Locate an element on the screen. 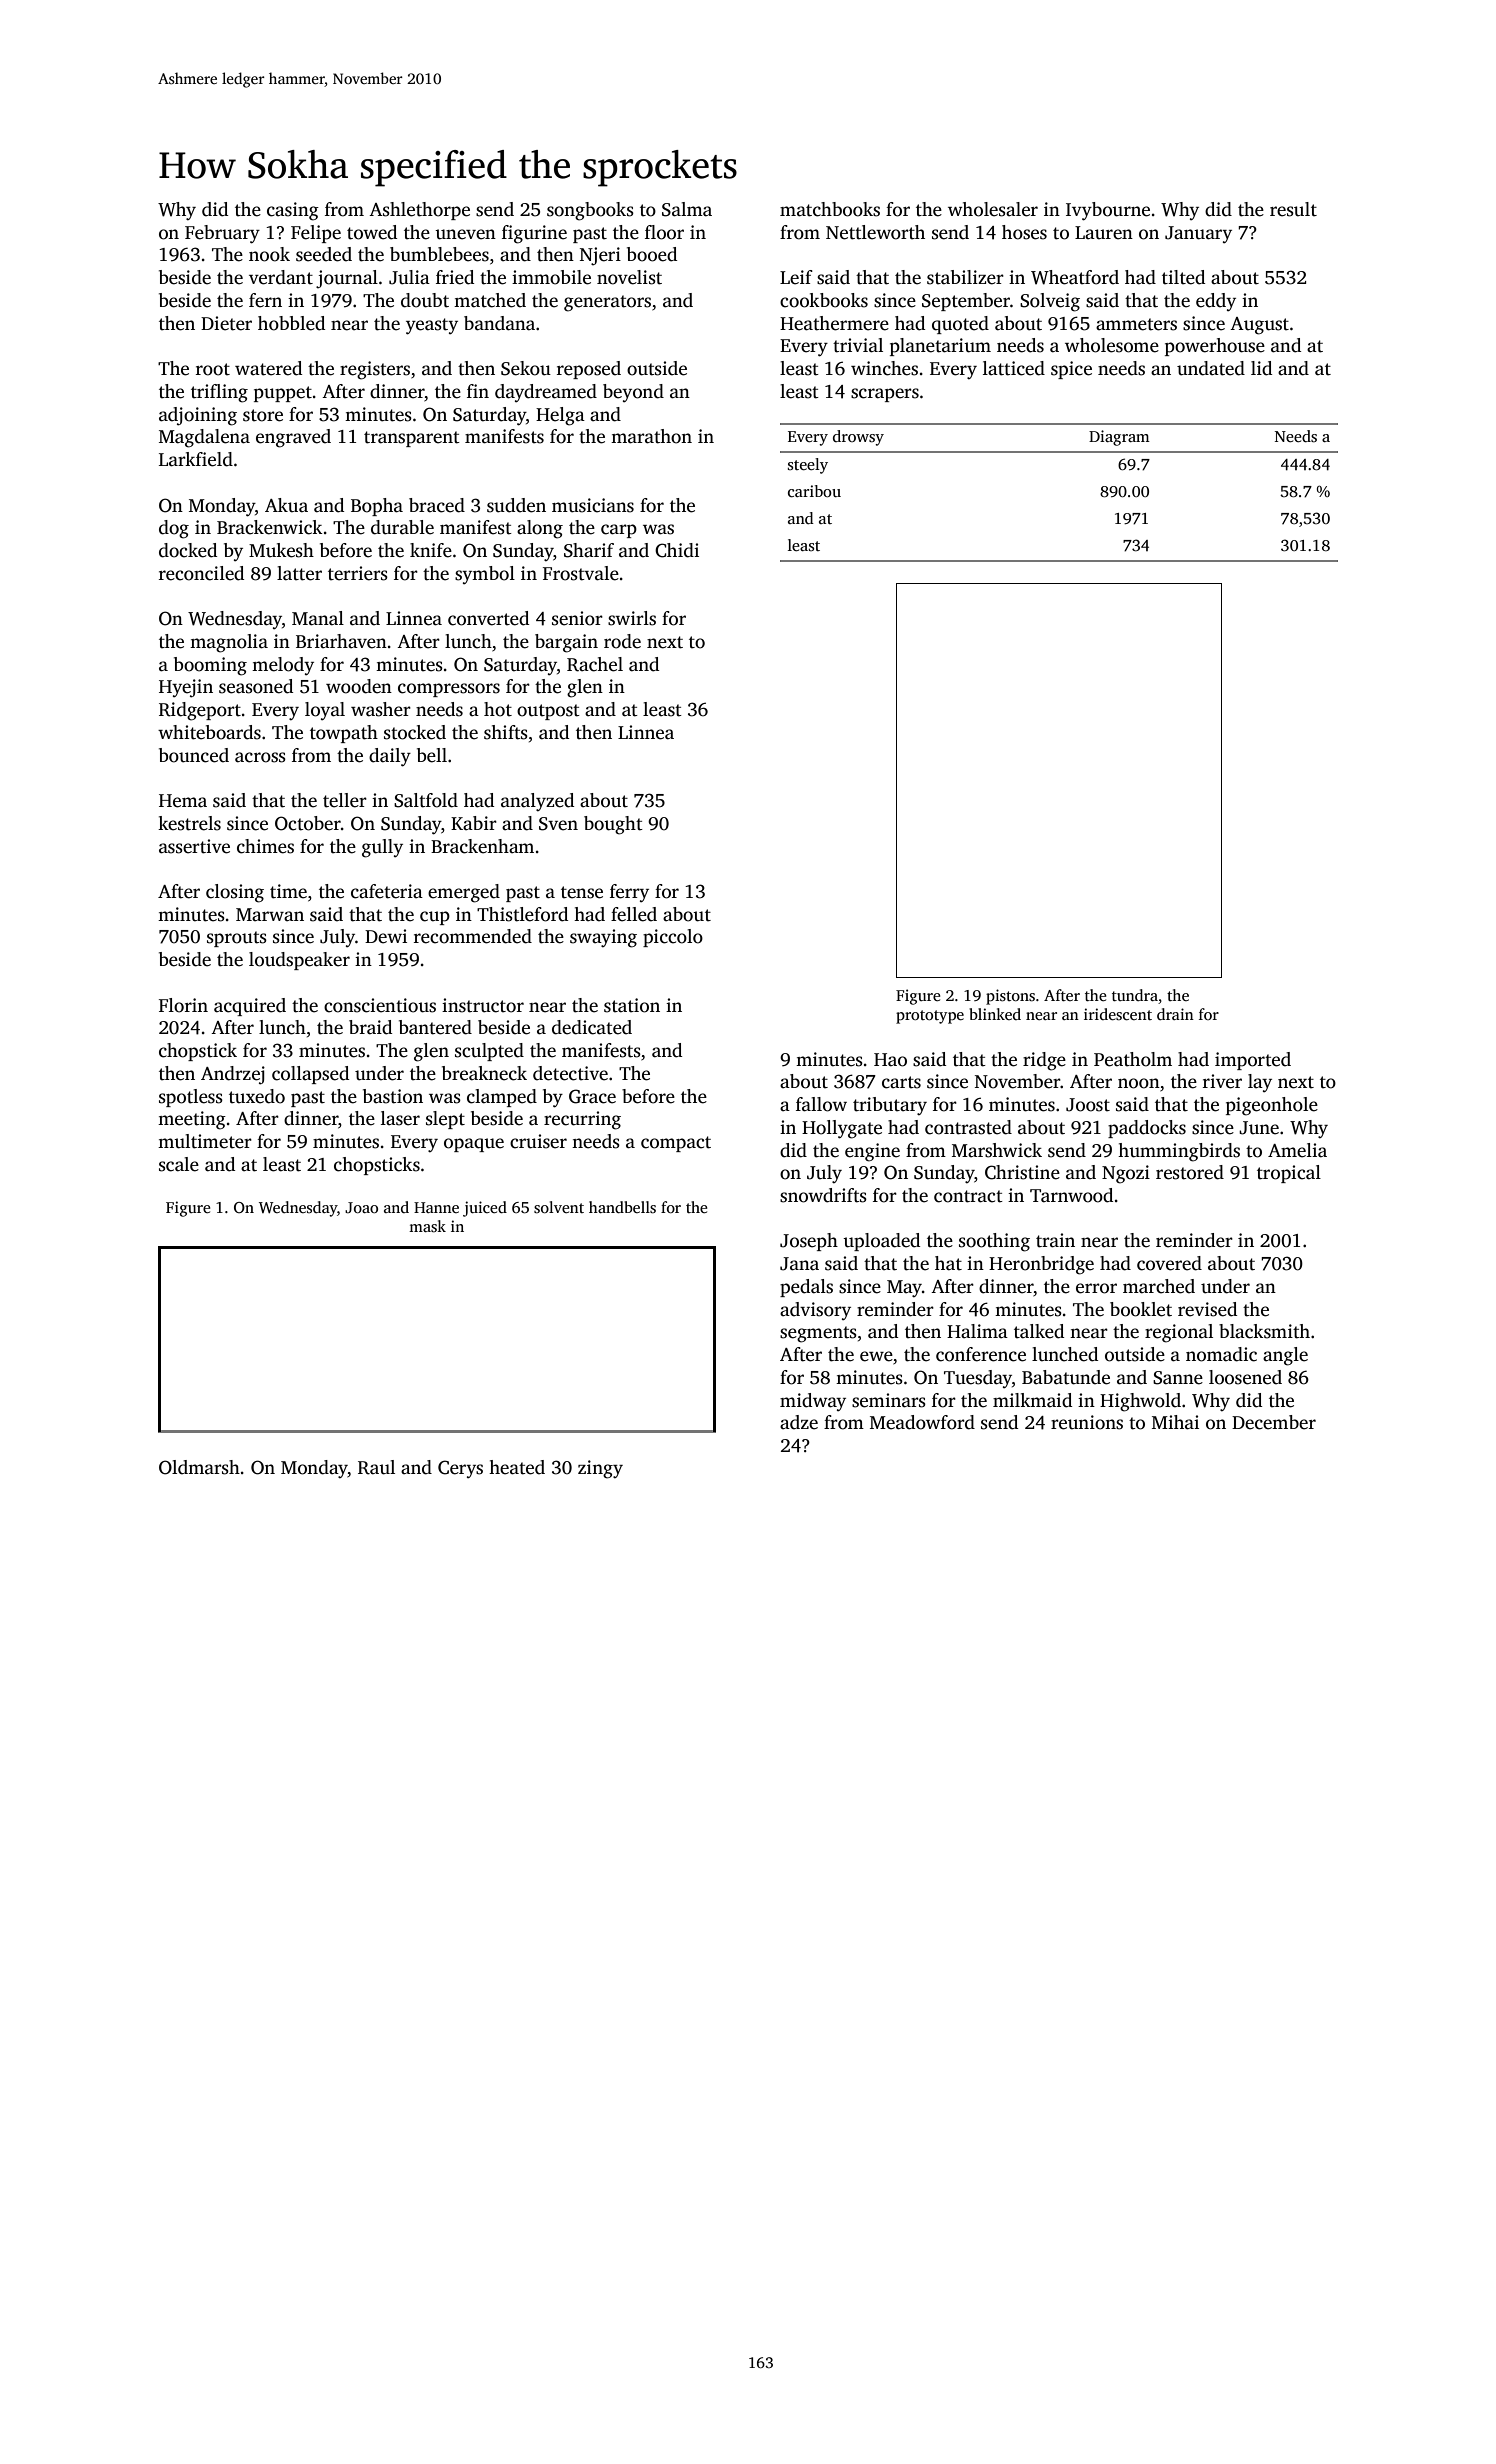 The height and width of the screenshot is (2464, 1496). mask is located at coordinates (427, 1226).
